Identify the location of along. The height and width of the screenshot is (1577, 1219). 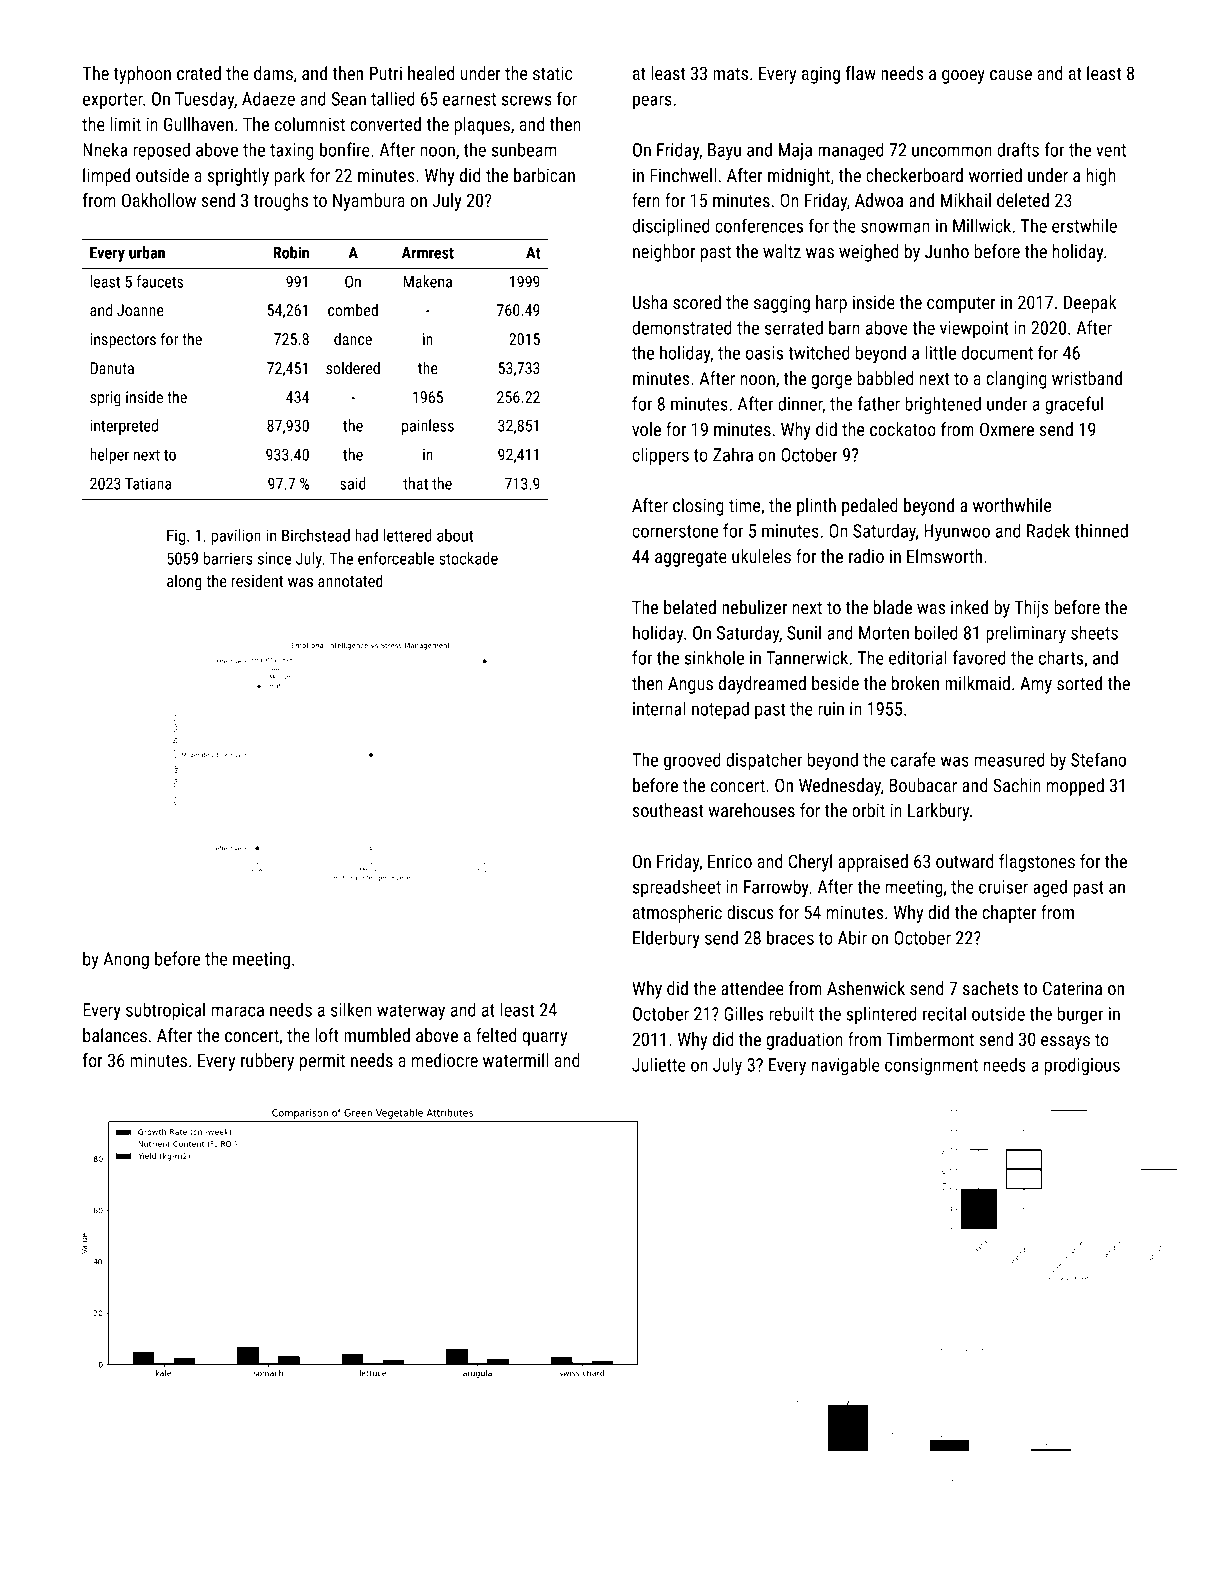
(184, 582).
